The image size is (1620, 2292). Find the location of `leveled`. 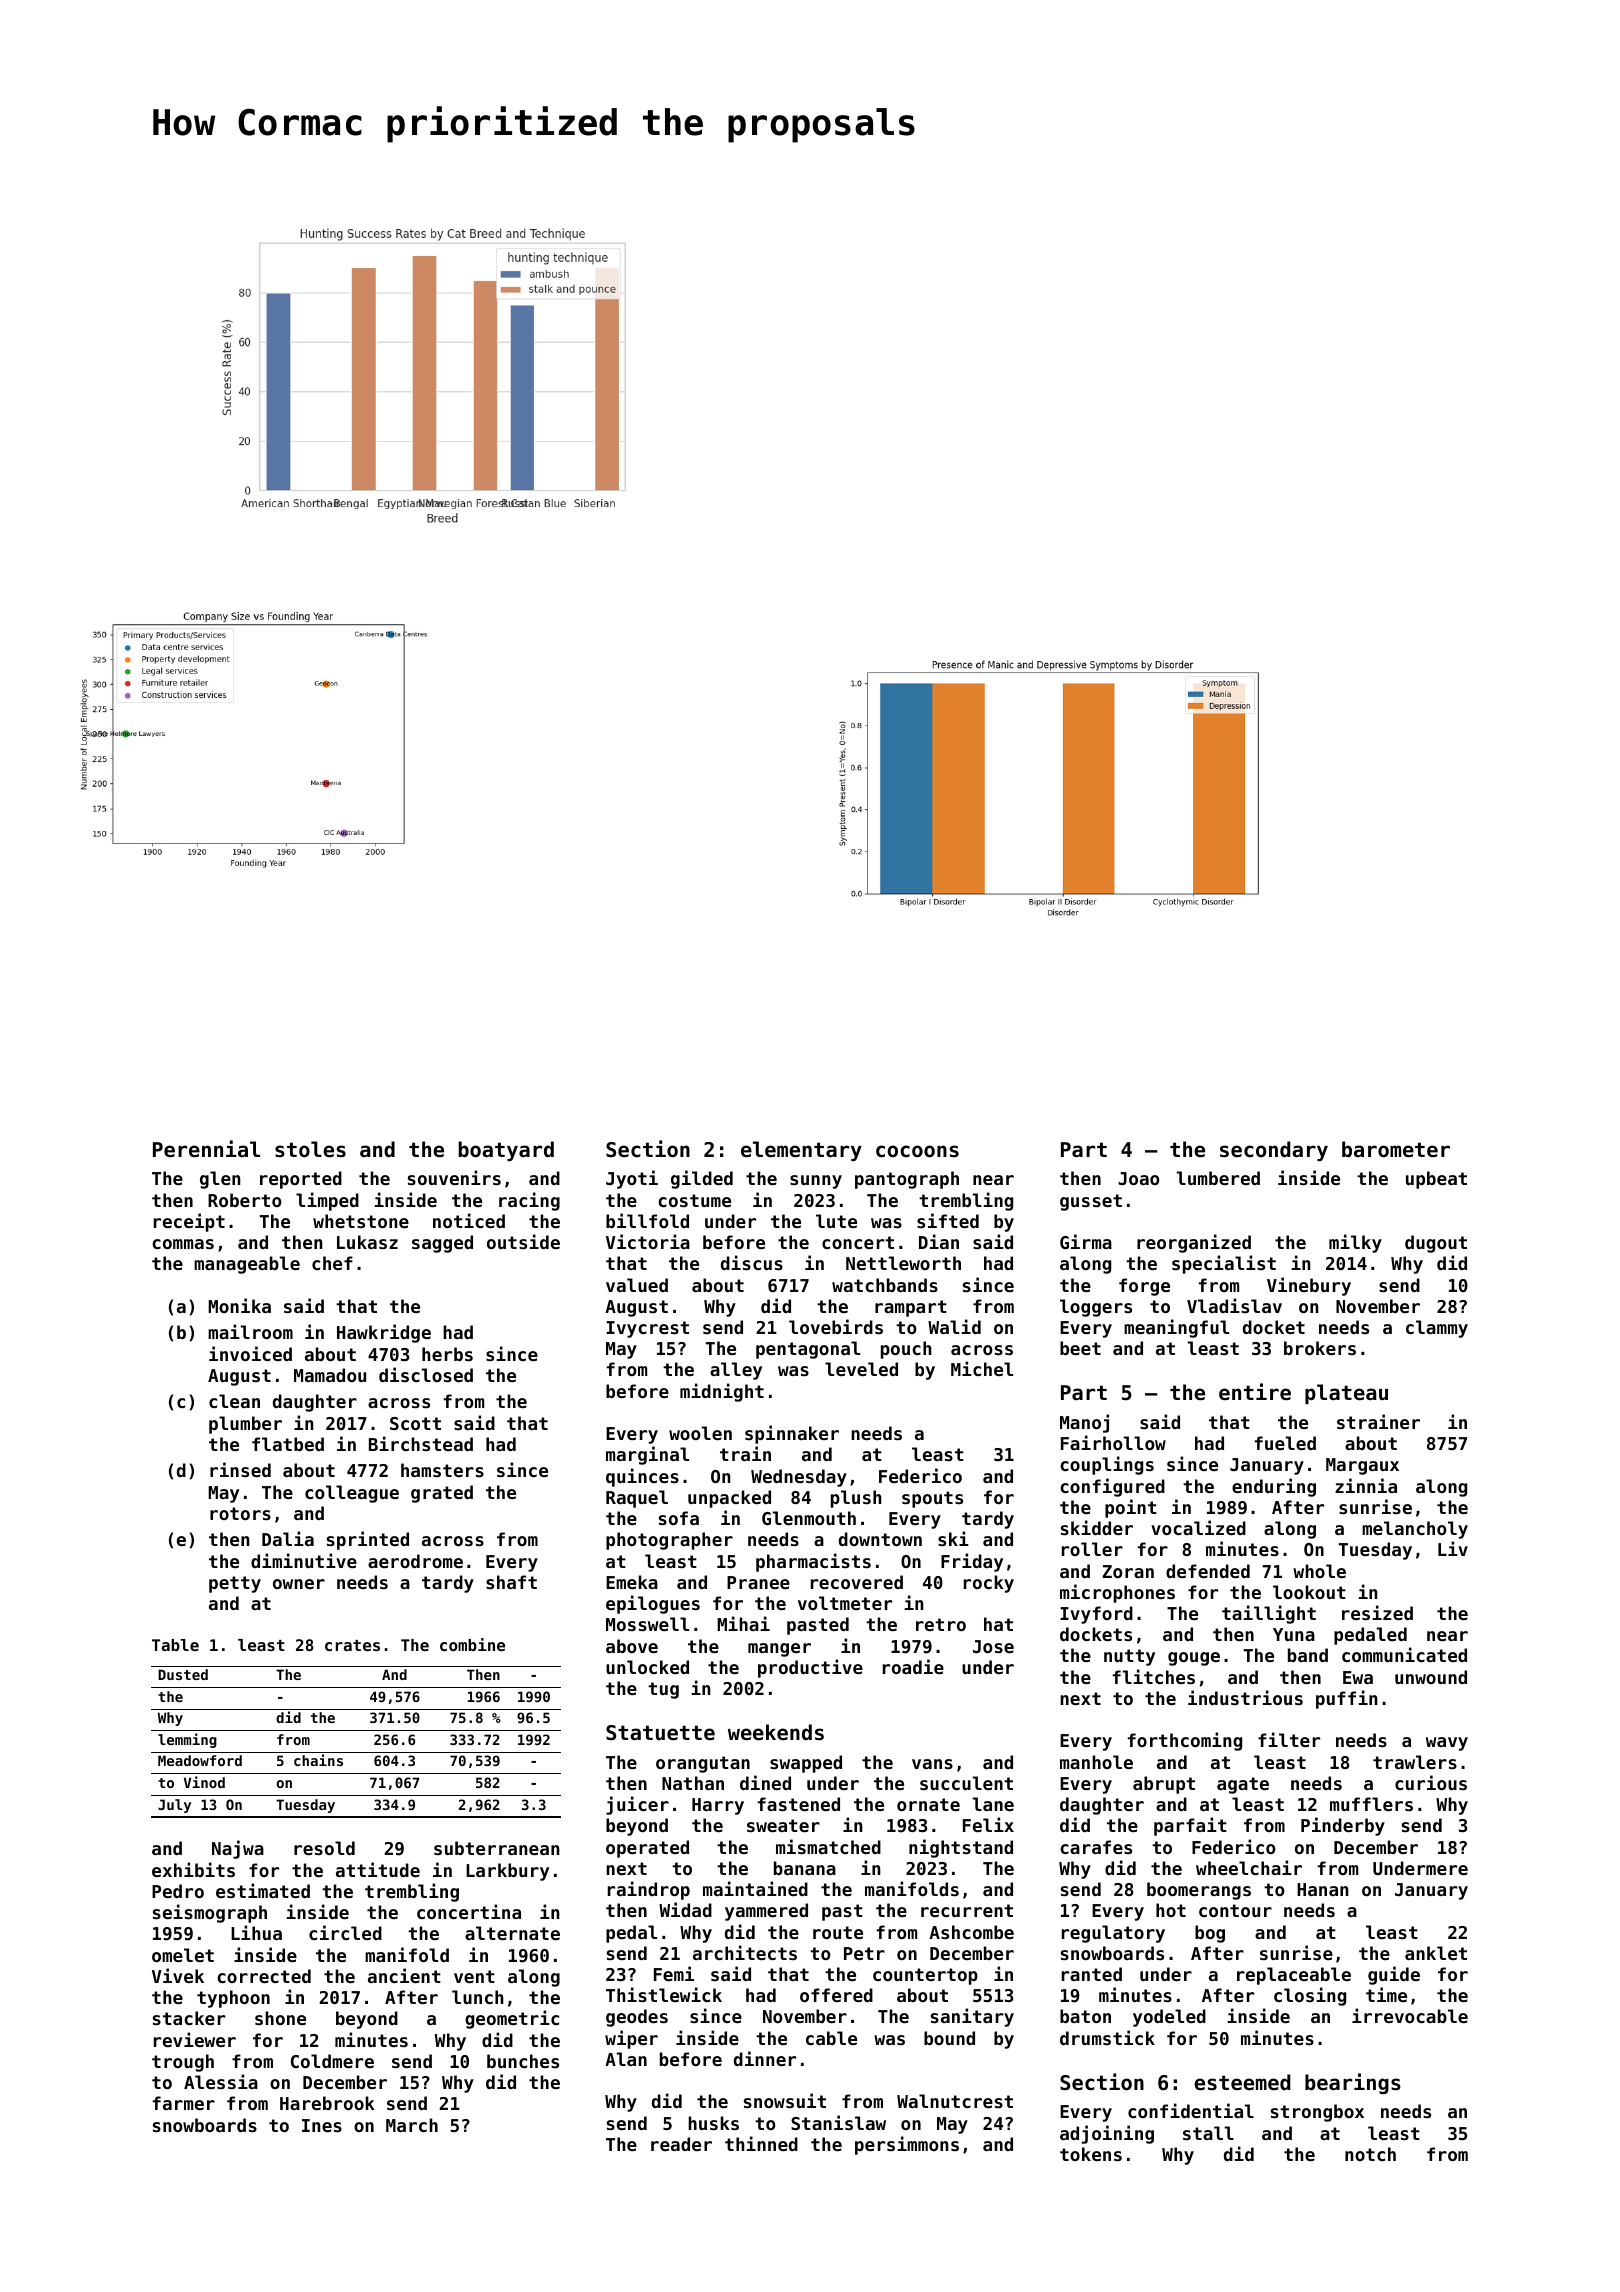

leveled is located at coordinates (861, 1369).
